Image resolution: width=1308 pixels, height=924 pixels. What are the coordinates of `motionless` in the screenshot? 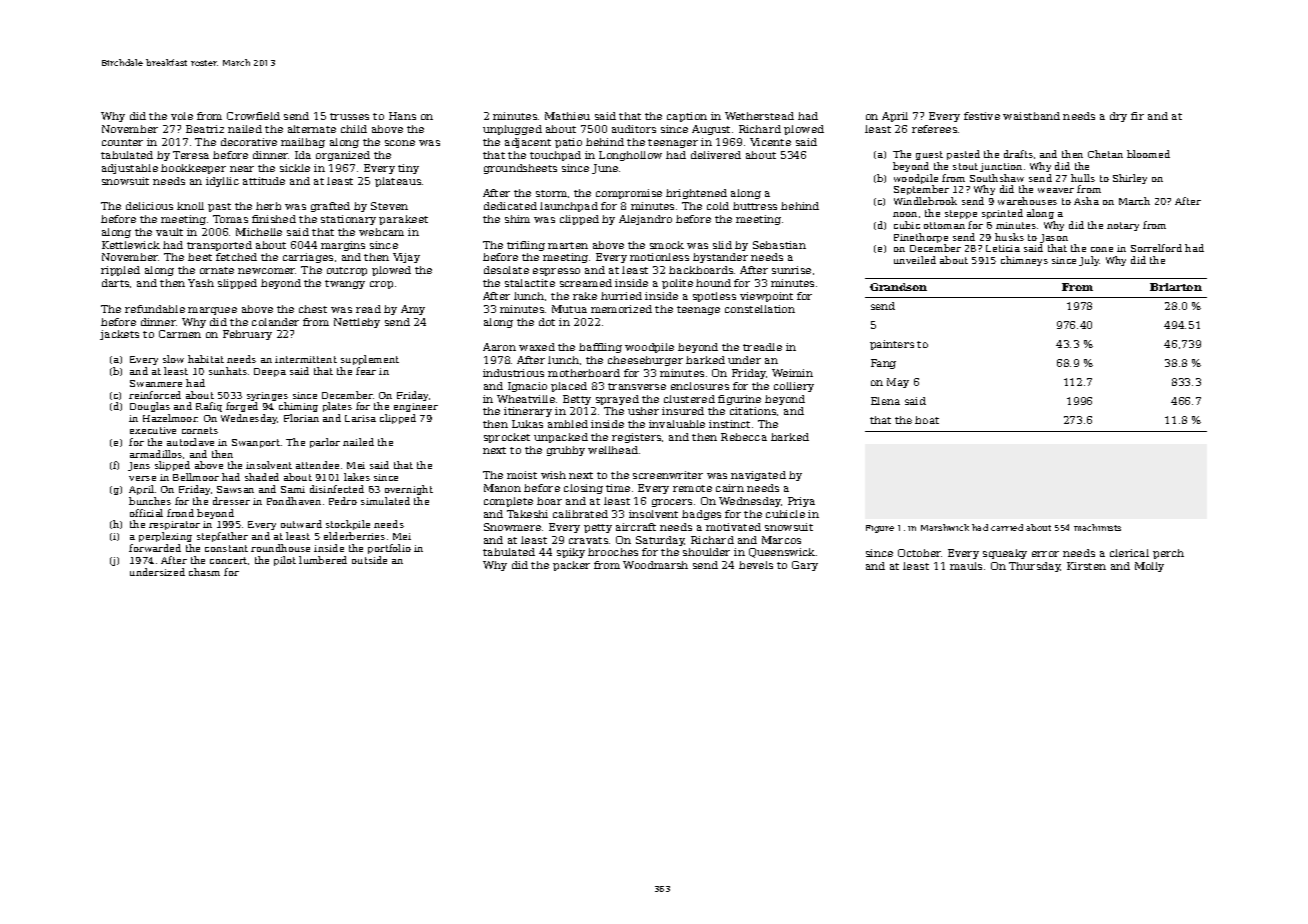 It's located at (659, 257).
